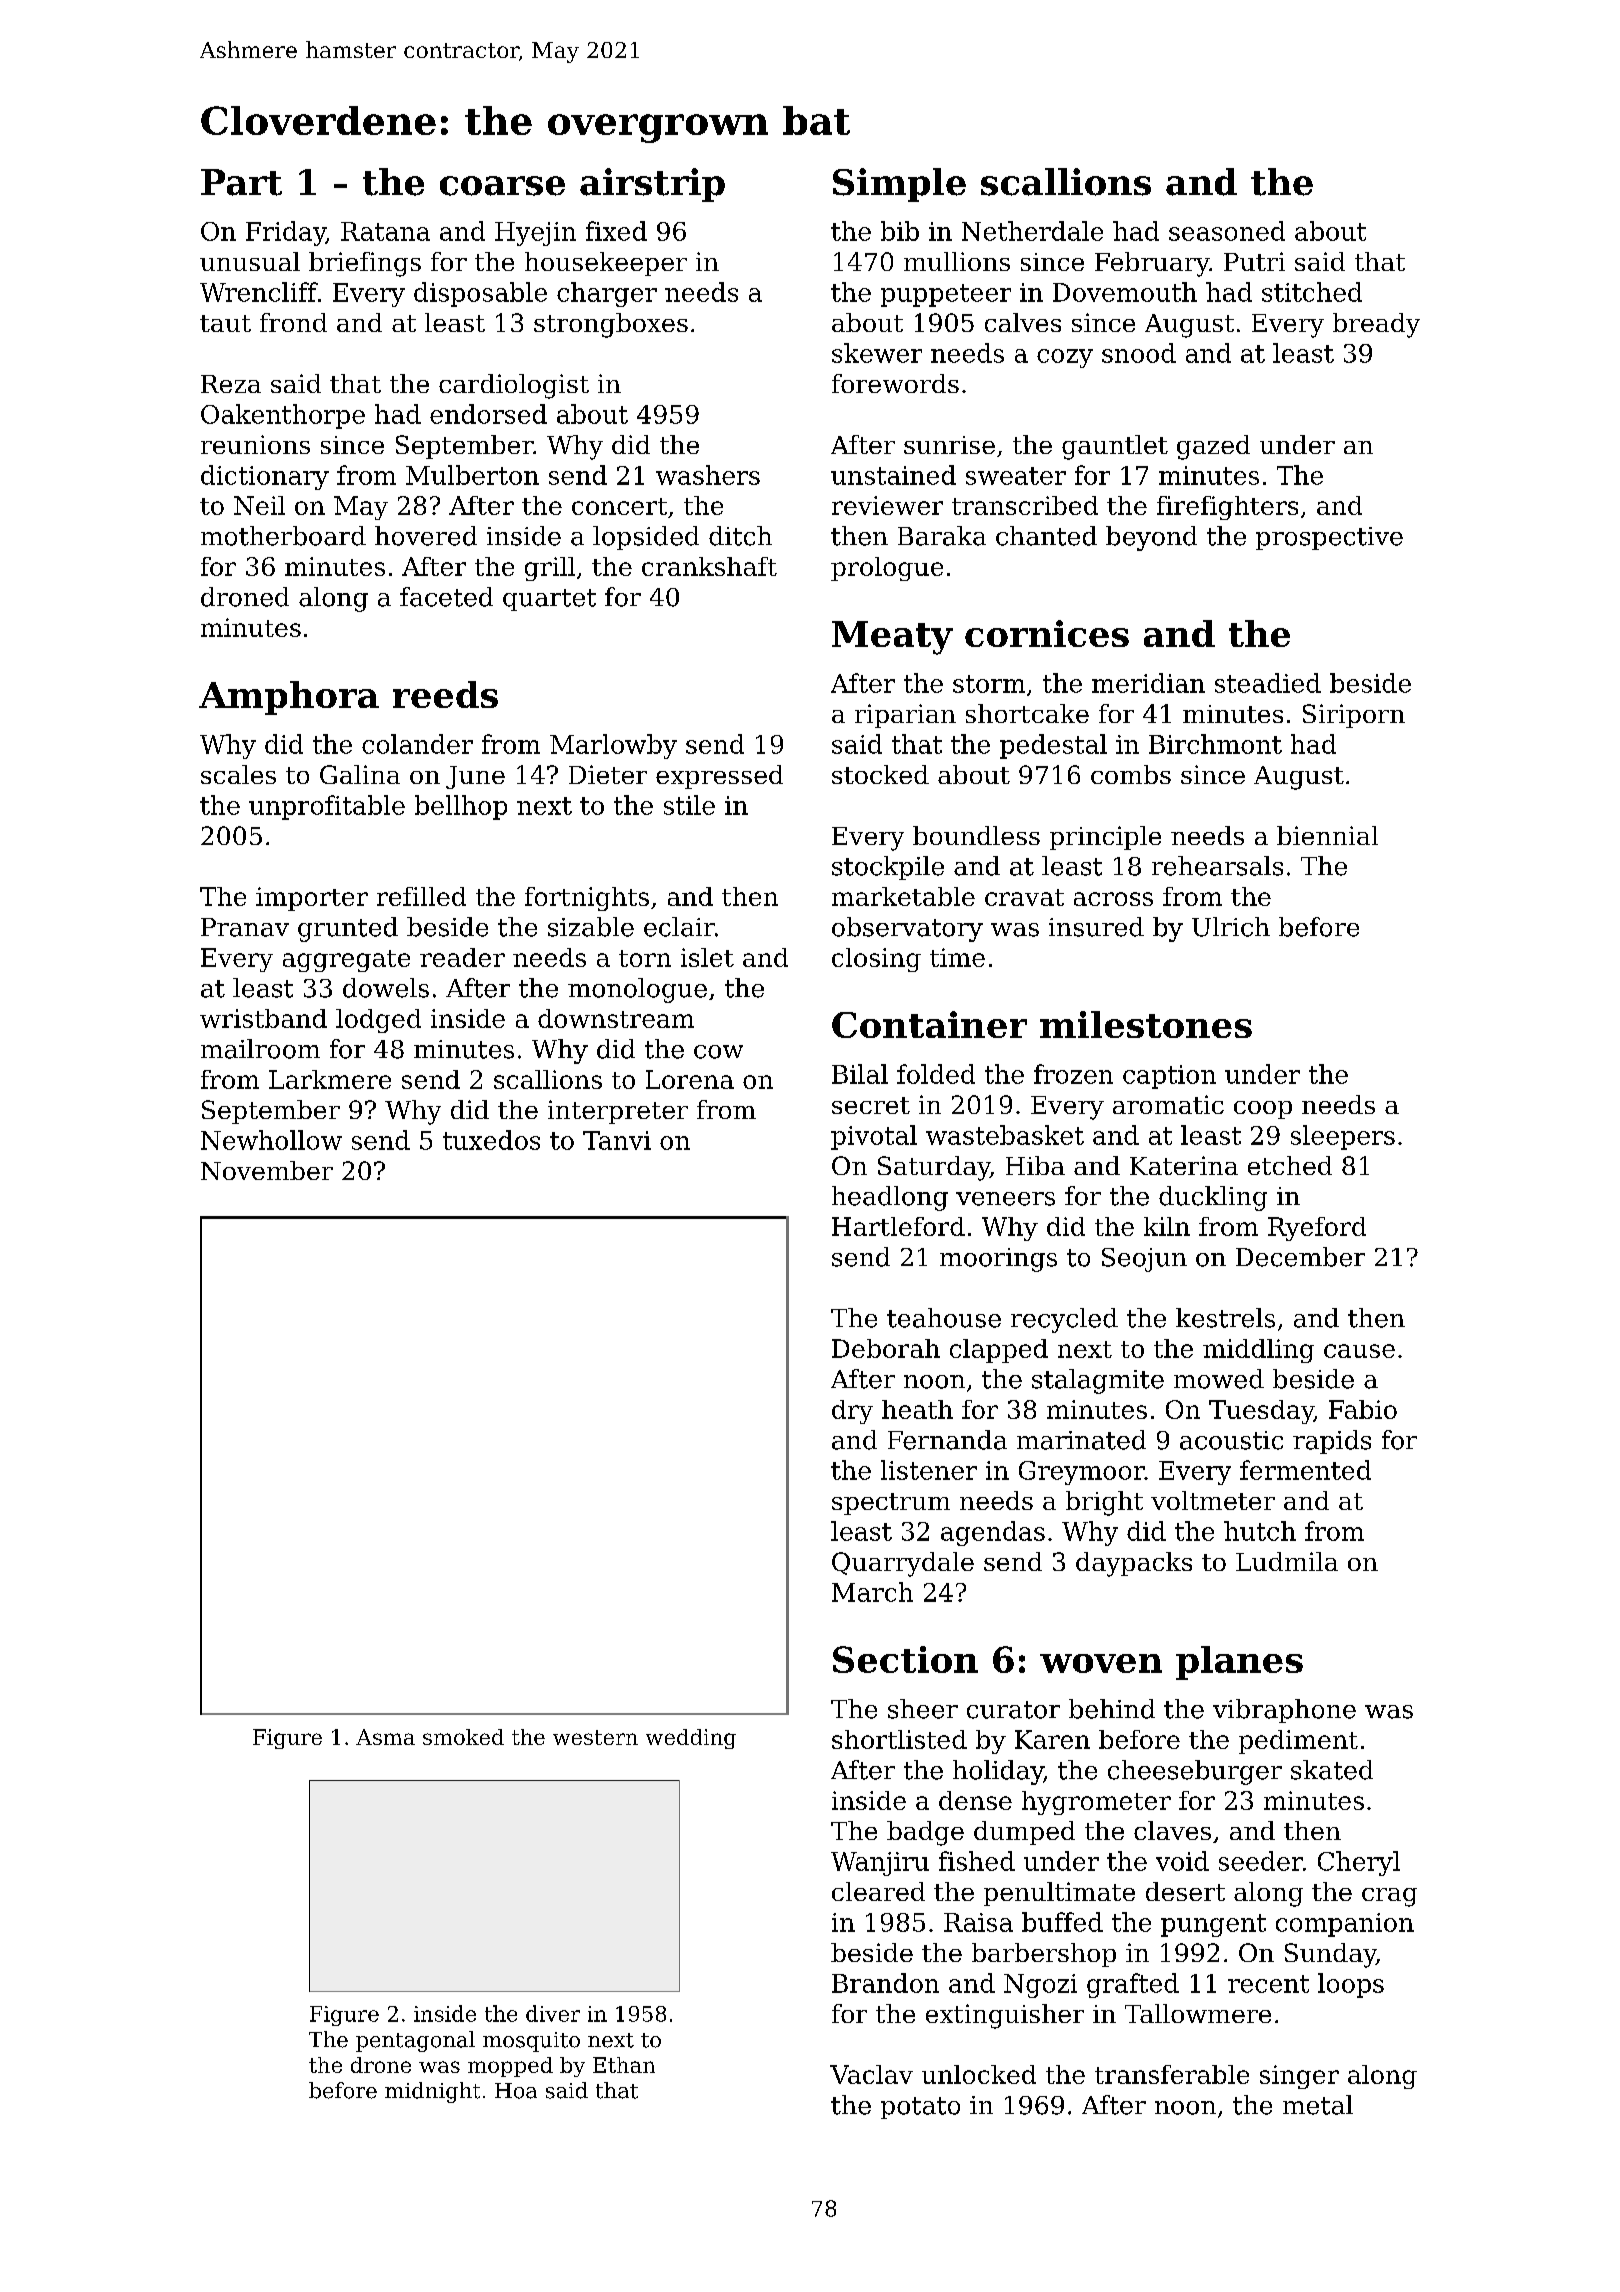  What do you see at coordinates (1359, 1351) in the screenshot?
I see `cause` at bounding box center [1359, 1351].
